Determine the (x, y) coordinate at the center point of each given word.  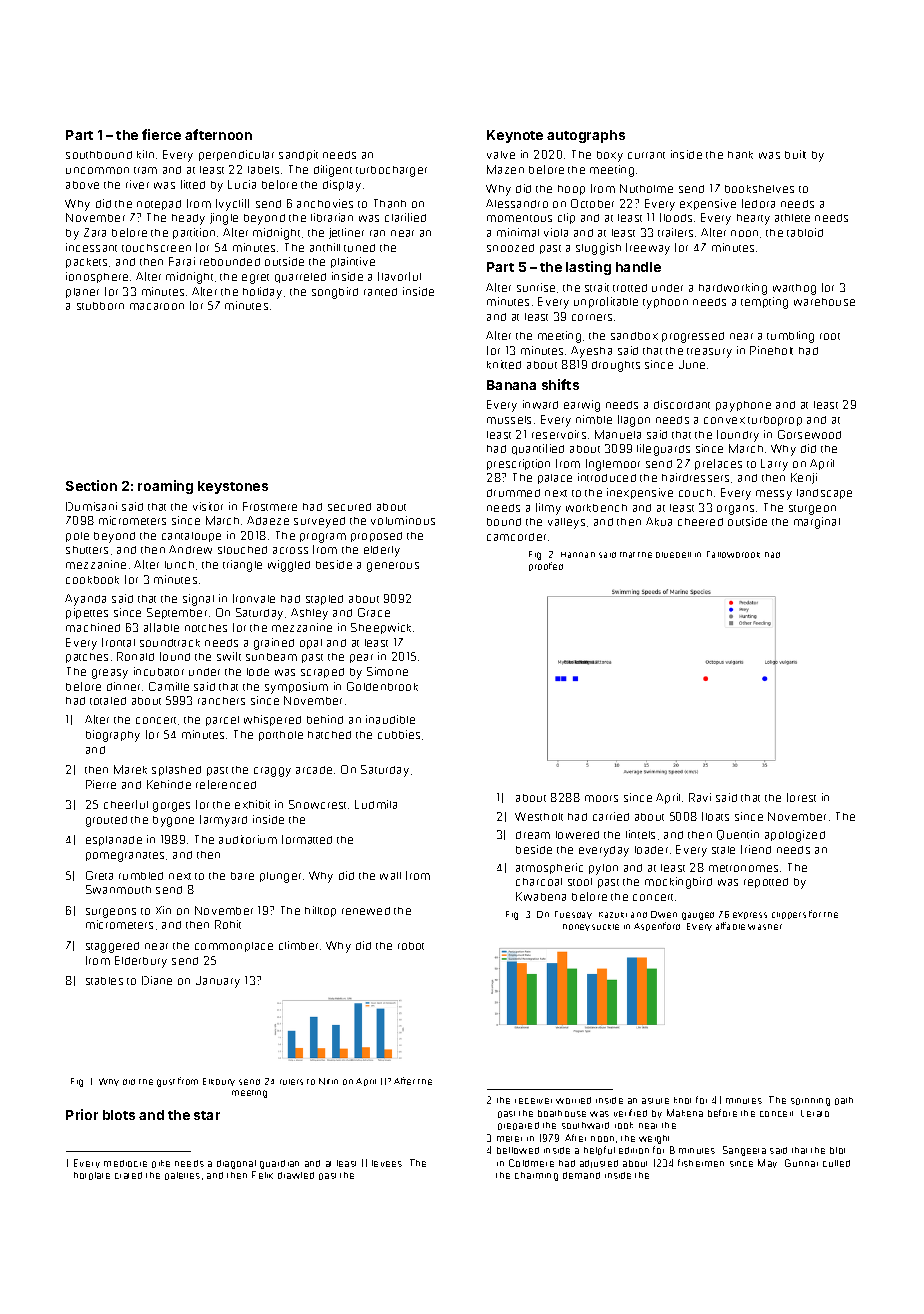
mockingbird (678, 883)
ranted (380, 292)
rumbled (141, 876)
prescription (518, 464)
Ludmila (376, 804)
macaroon (157, 306)
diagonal (236, 1164)
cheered (700, 522)
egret (255, 279)
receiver (533, 1101)
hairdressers (695, 477)
